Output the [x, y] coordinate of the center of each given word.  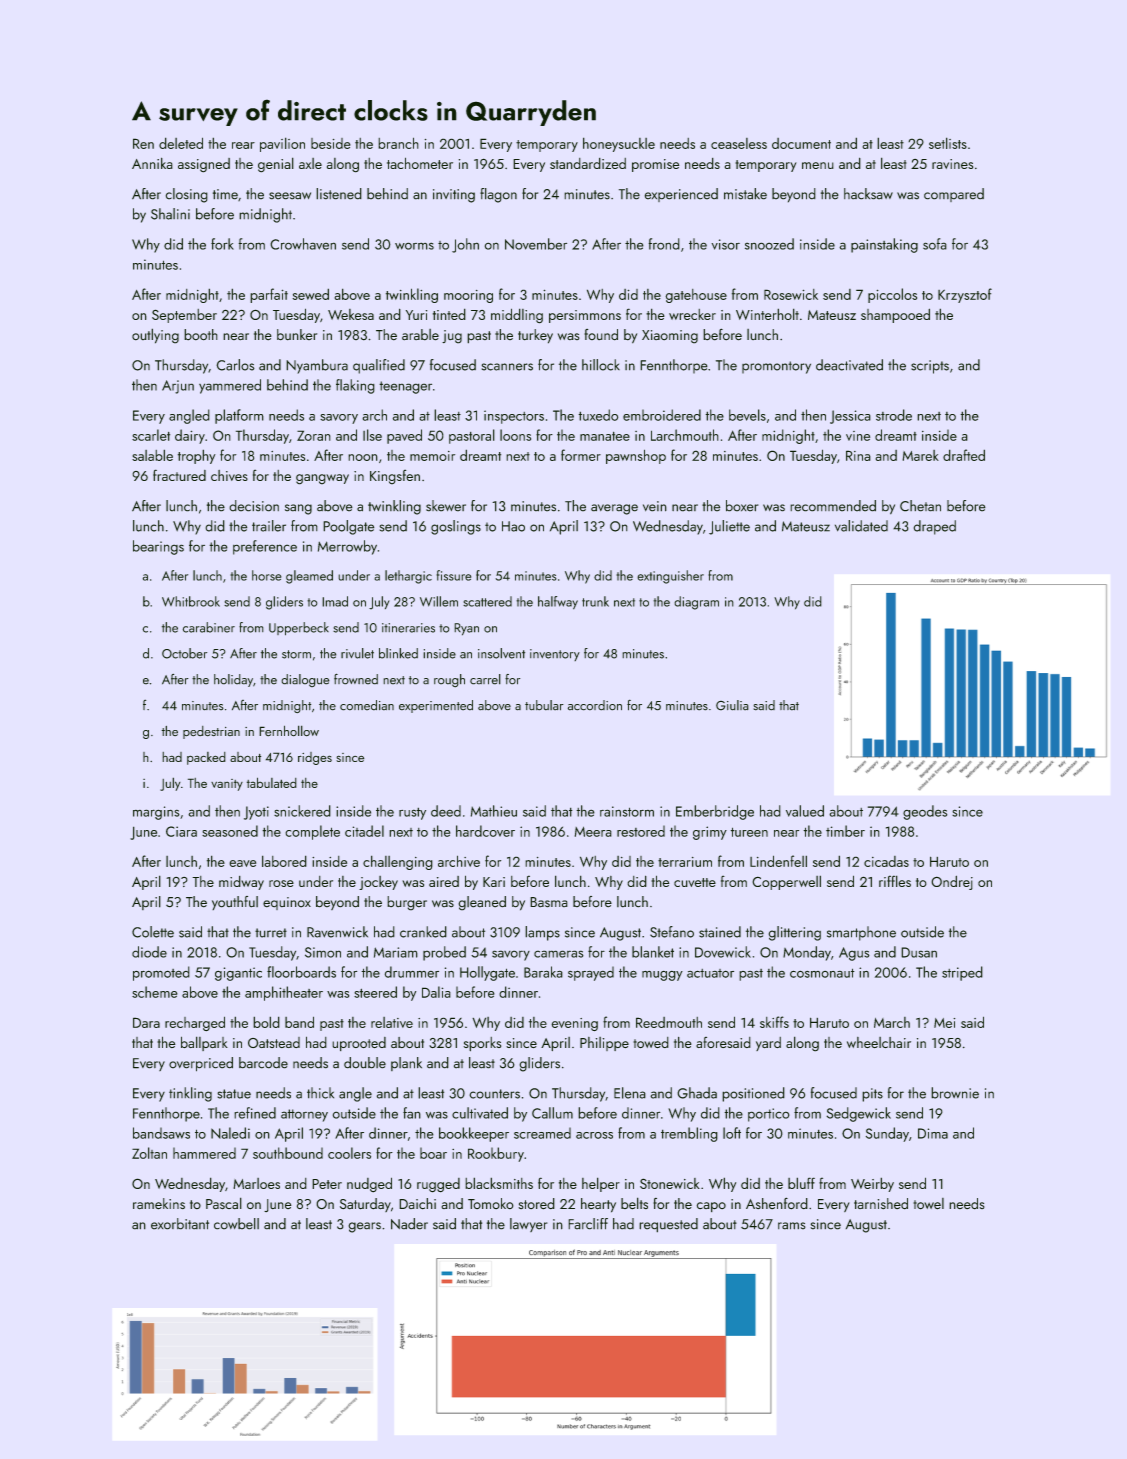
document [801, 143]
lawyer [529, 1225]
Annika [152, 163]
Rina [858, 455]
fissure [453, 575]
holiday [233, 680]
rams [792, 1226]
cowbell [236, 1224]
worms [414, 246]
